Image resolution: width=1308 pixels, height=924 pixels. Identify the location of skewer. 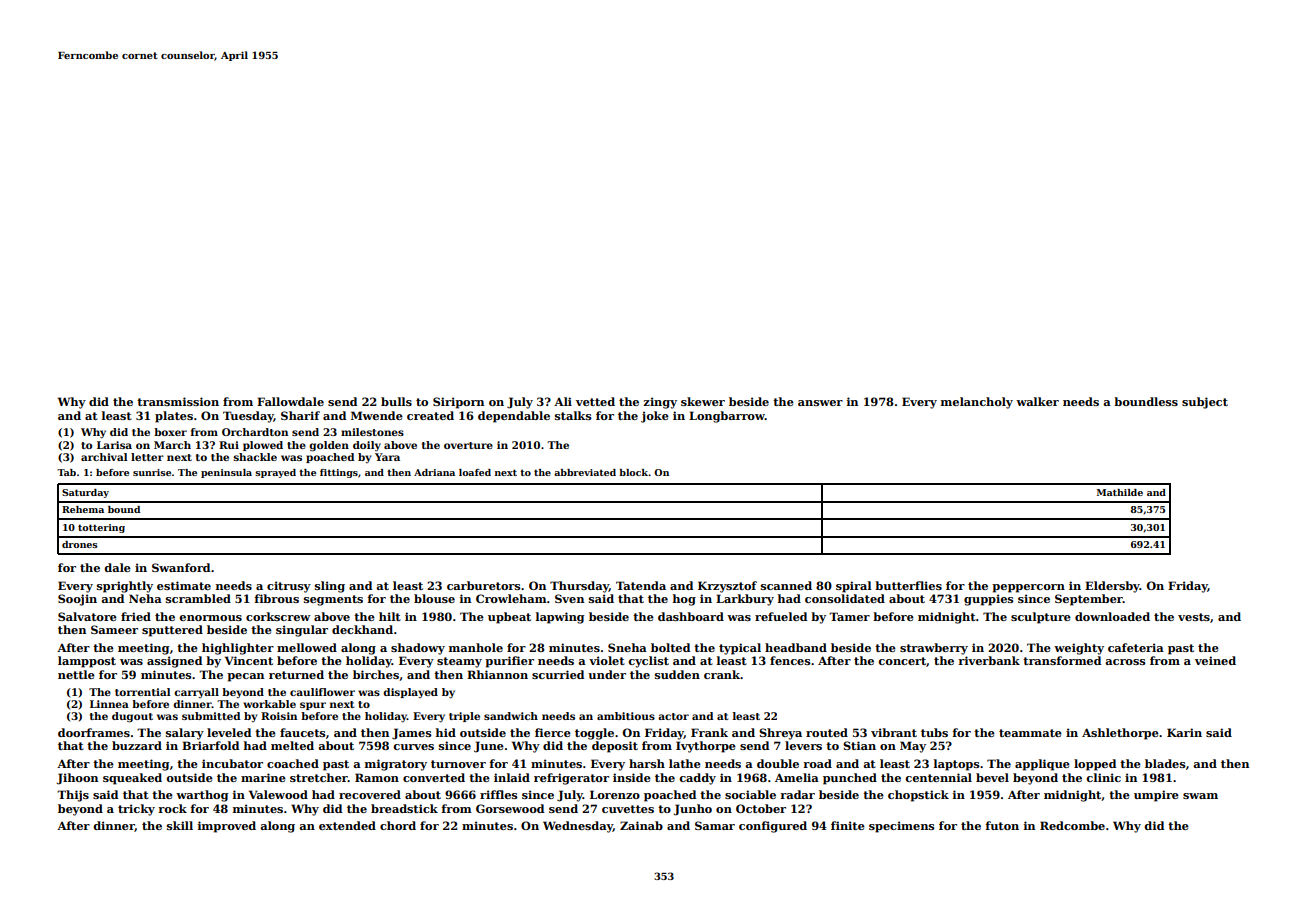
(703, 401).
